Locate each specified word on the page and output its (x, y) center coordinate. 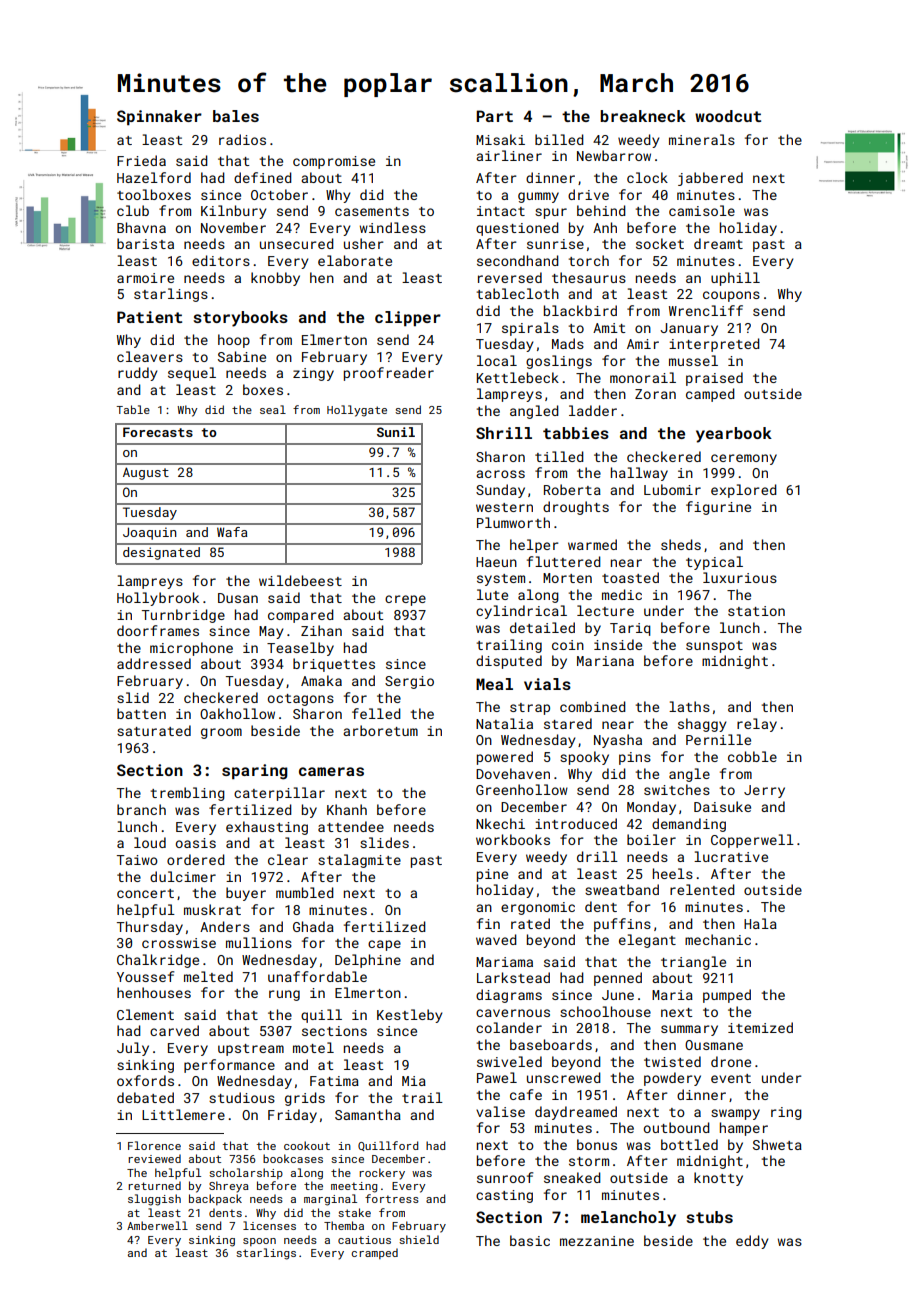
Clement (145, 1014)
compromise (334, 162)
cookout (307, 1145)
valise (500, 1111)
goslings (559, 362)
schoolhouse (605, 1011)
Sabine (242, 356)
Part (494, 116)
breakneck (643, 116)
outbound (677, 1127)
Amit (609, 328)
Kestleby (410, 1016)
